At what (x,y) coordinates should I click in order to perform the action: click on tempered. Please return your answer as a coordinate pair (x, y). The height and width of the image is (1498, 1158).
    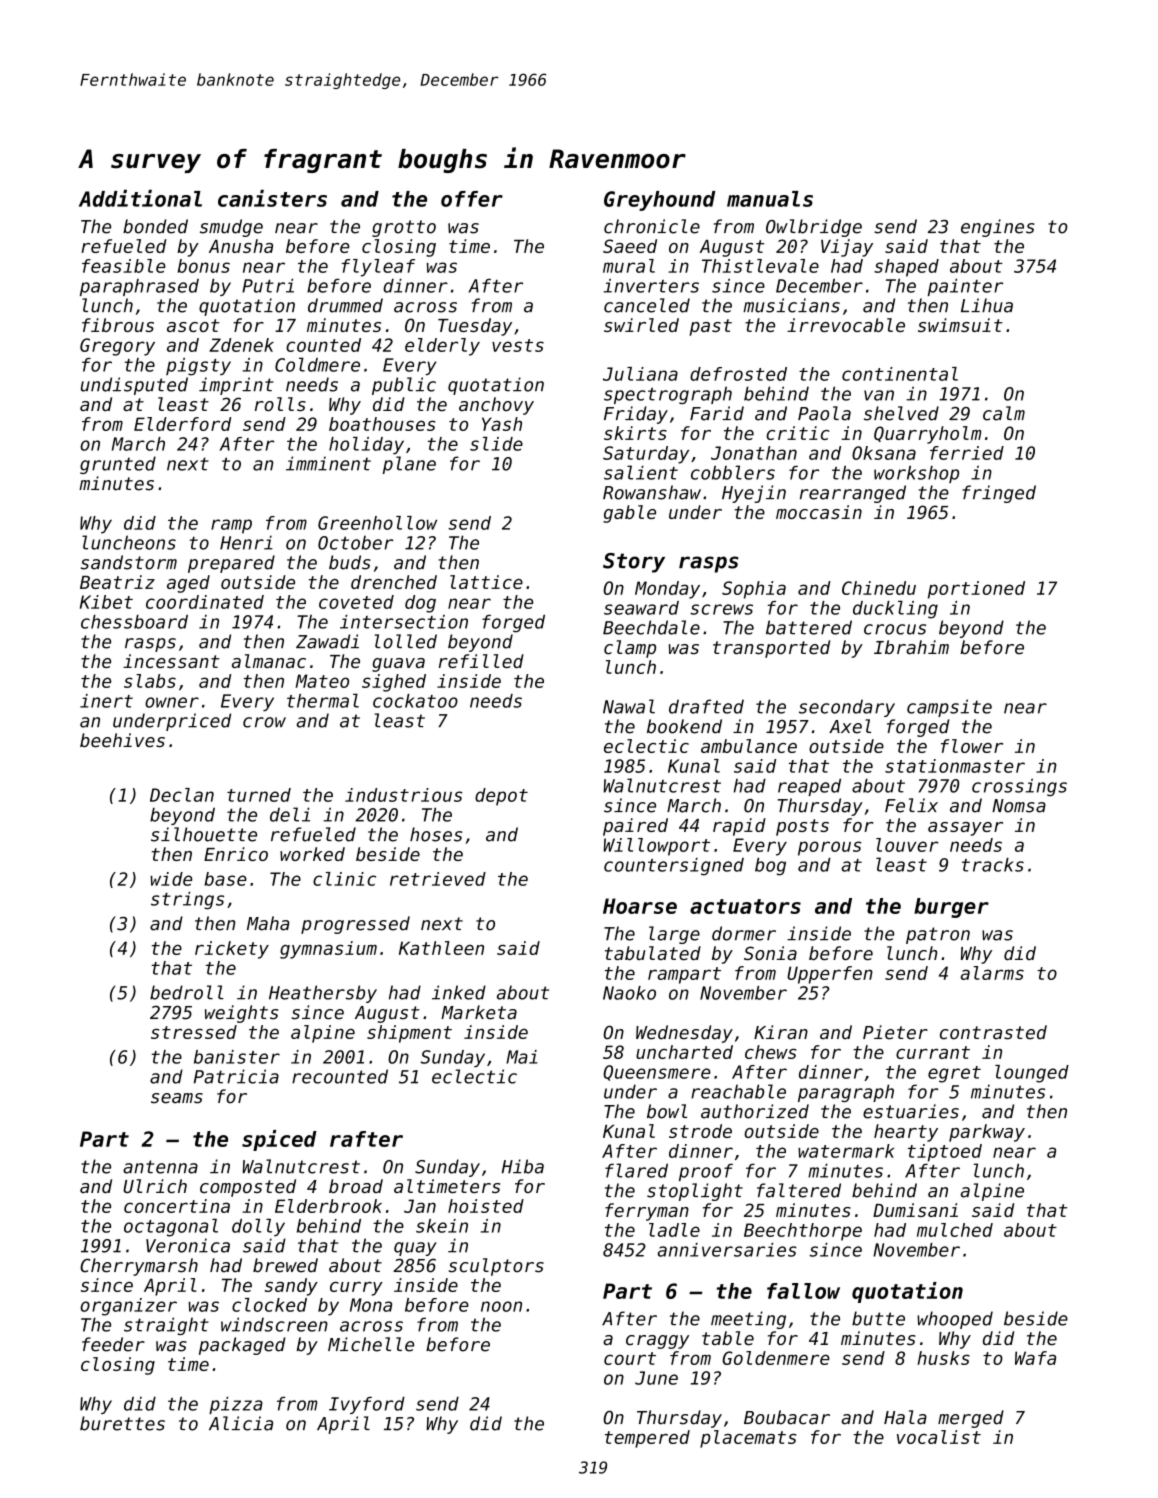
    Looking at the image, I should click on (647, 1439).
